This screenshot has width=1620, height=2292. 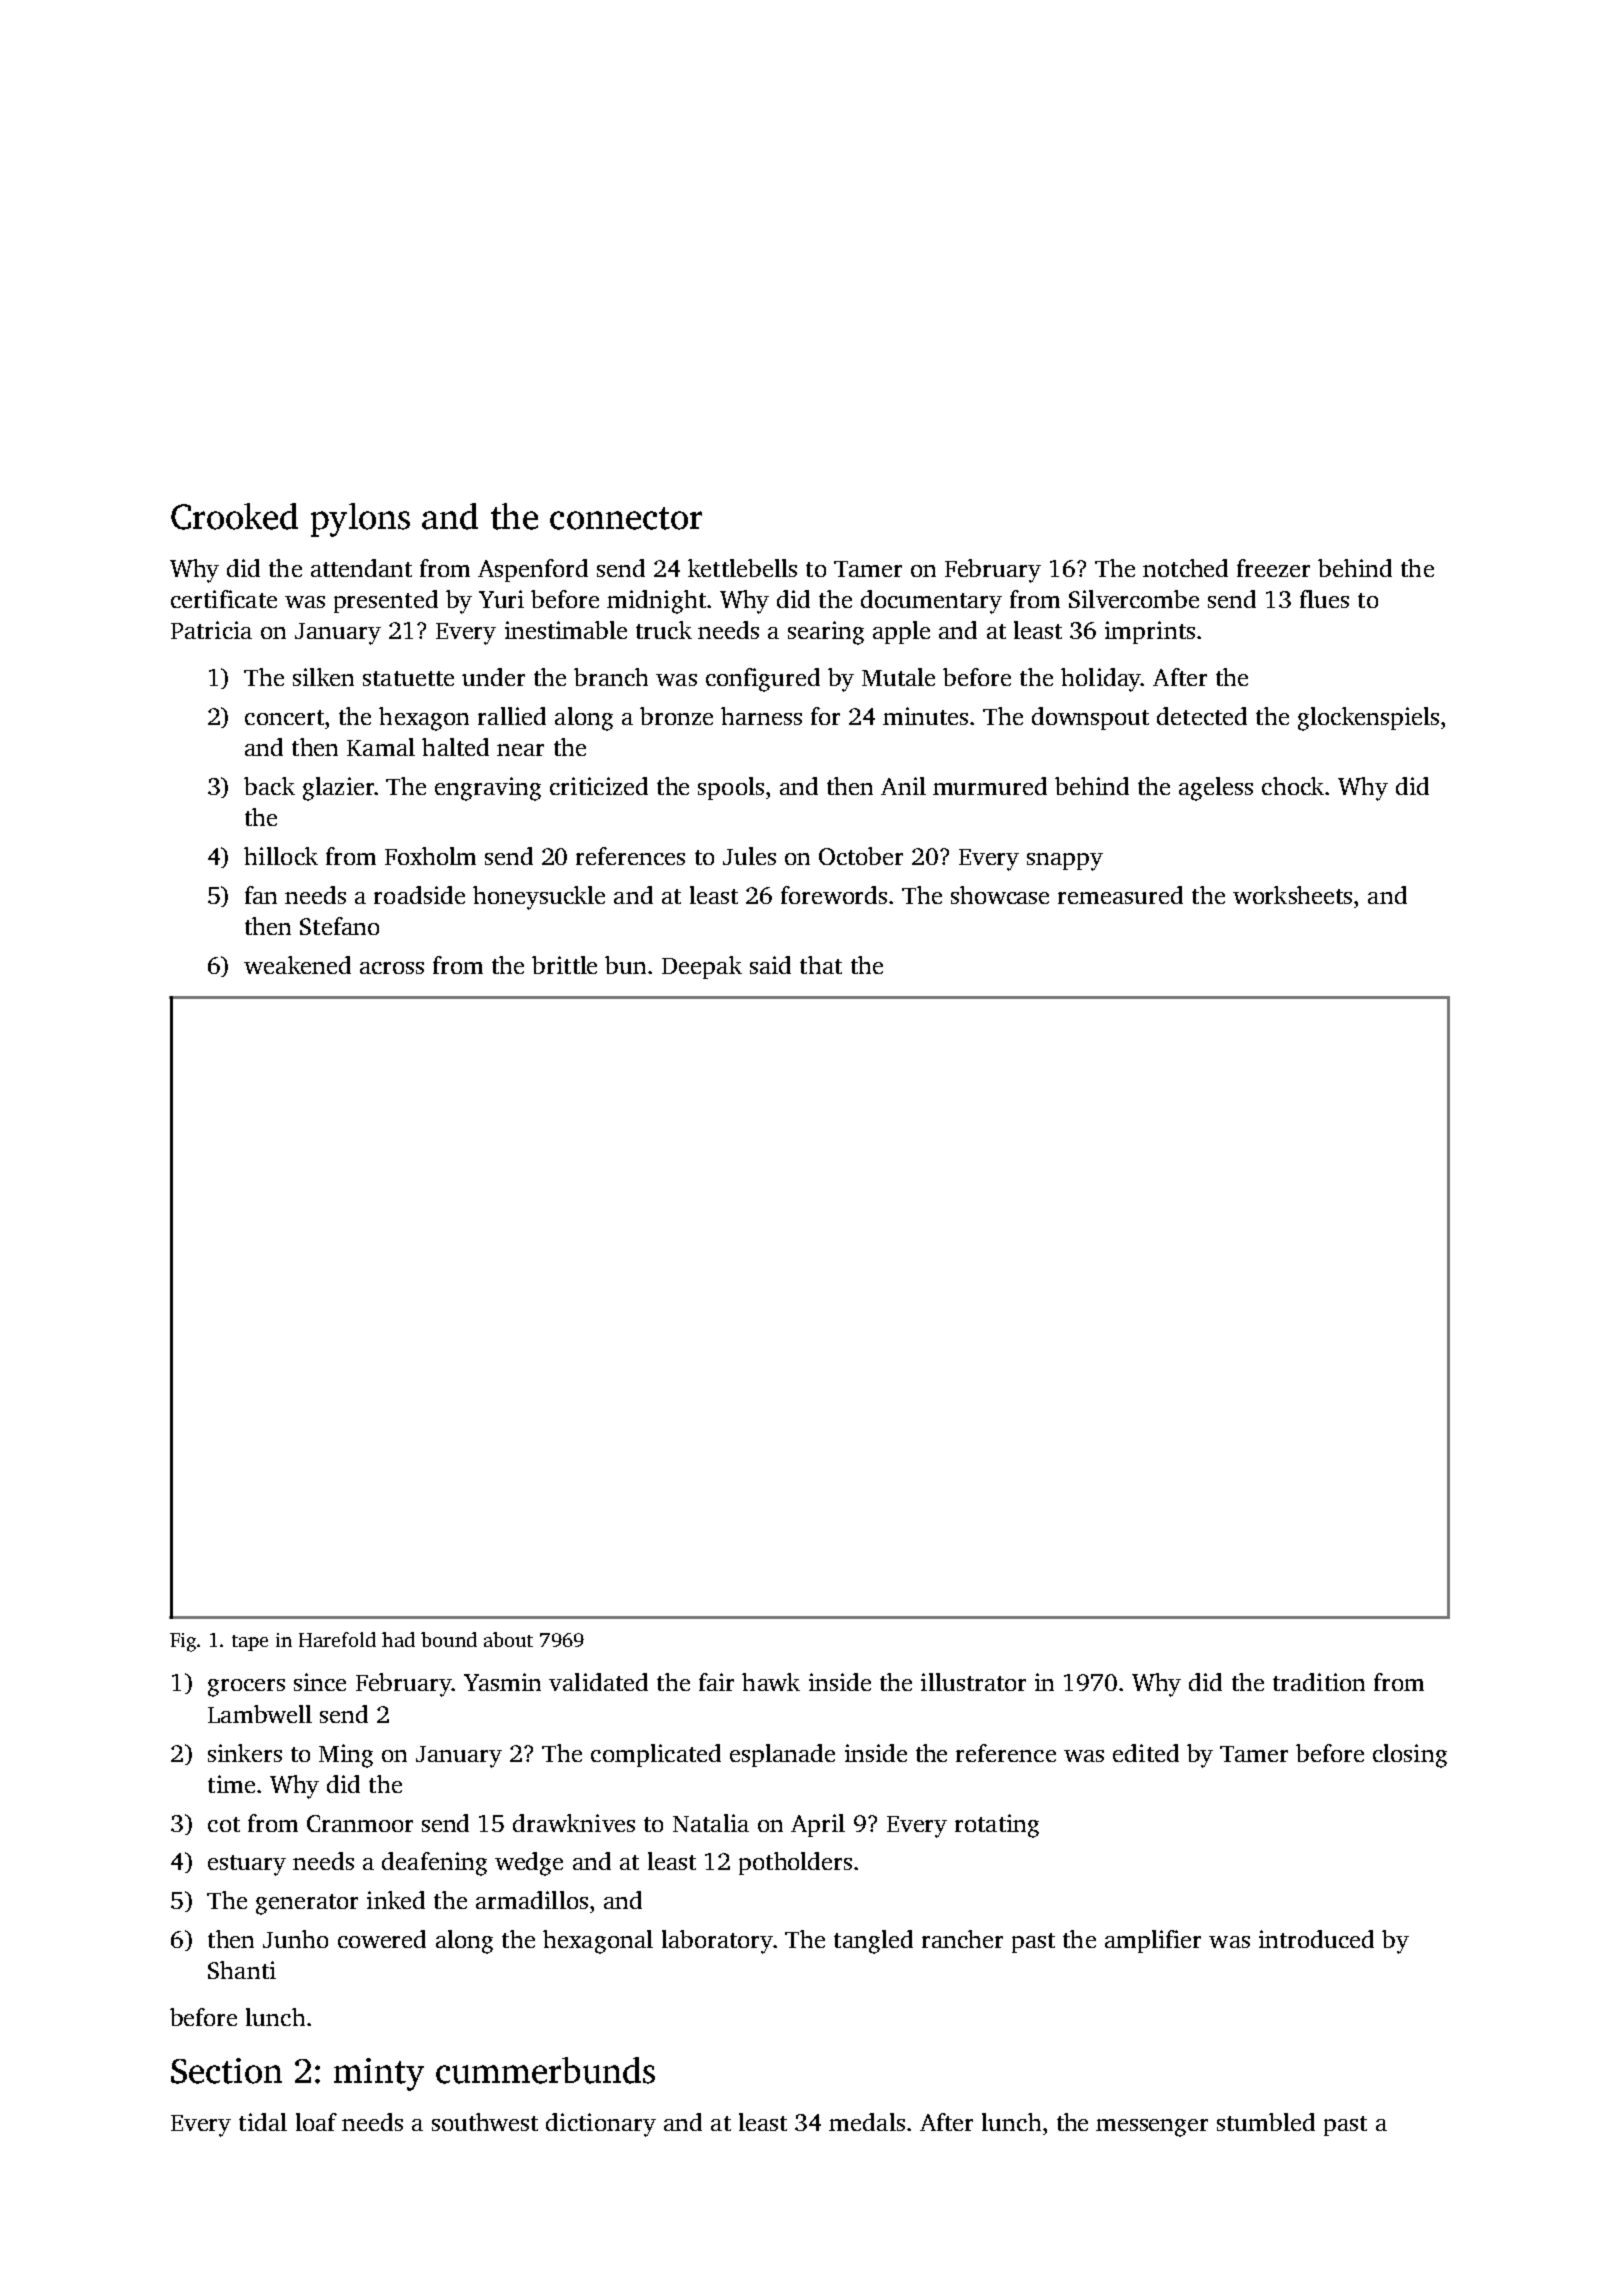 I want to click on remeasured, so click(x=1120, y=895).
